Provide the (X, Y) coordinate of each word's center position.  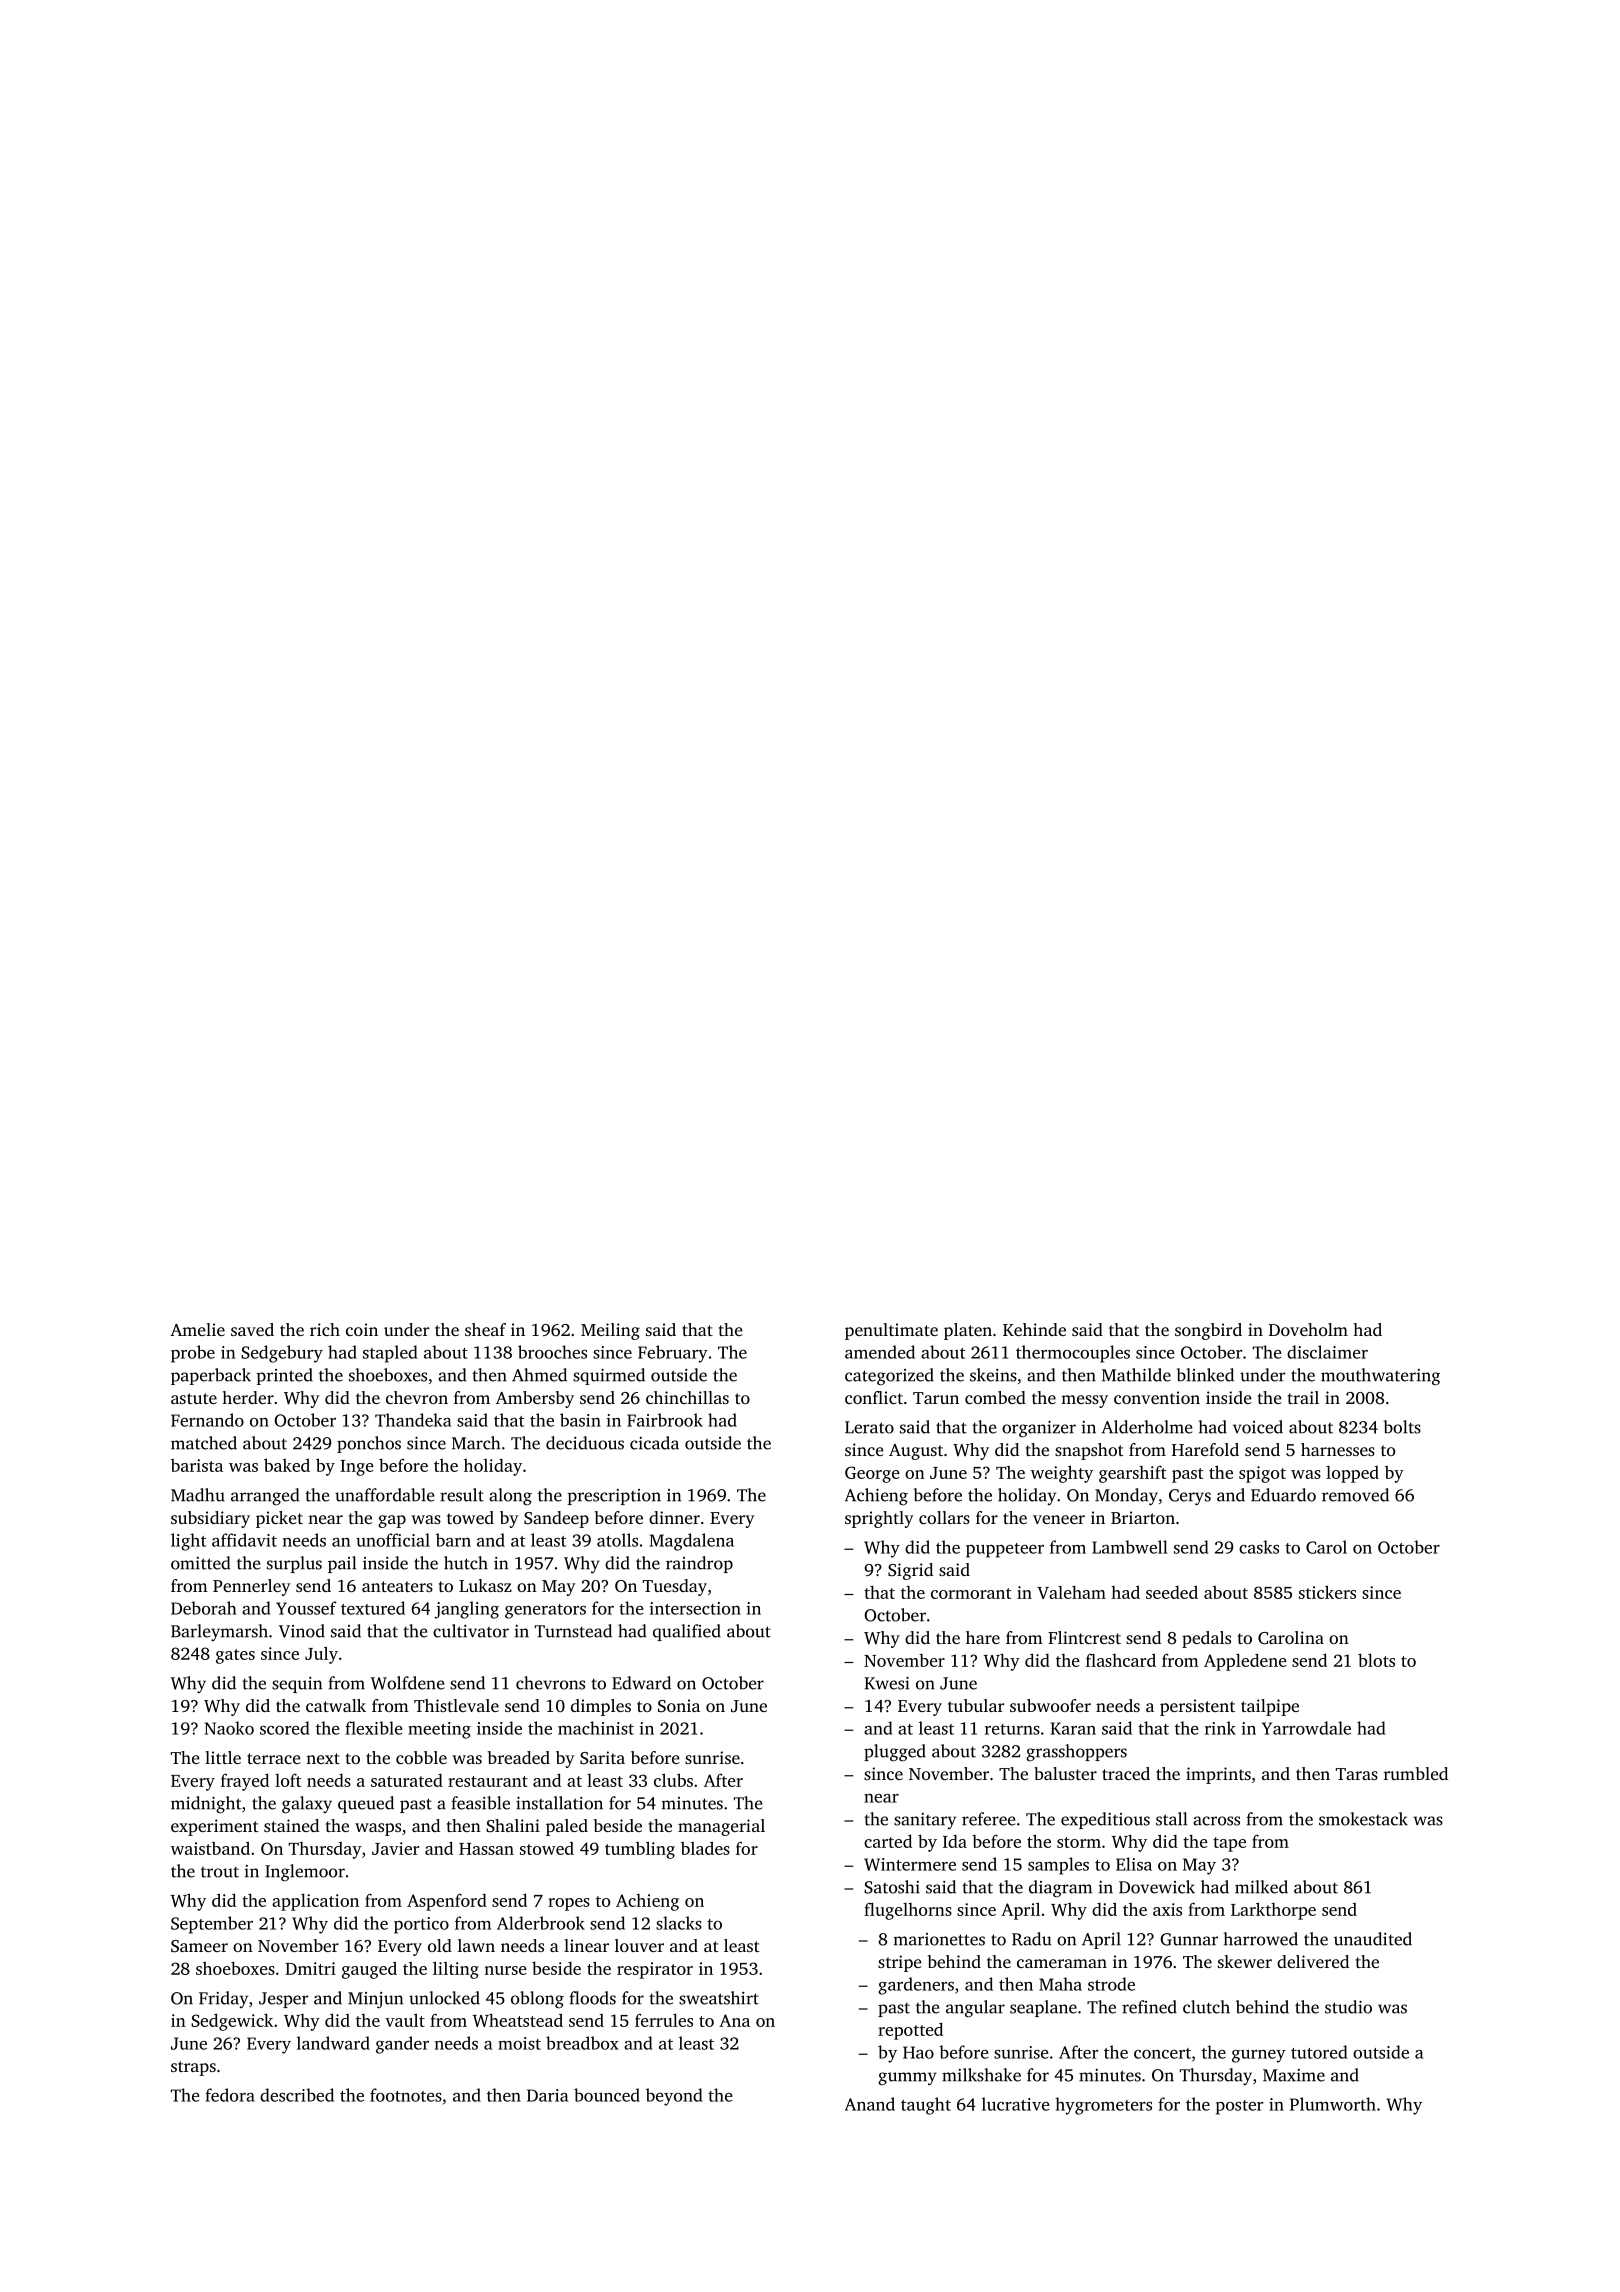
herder (248, 1397)
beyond (674, 2097)
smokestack (1363, 1819)
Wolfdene (407, 1683)
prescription (614, 1497)
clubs (673, 1780)
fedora (230, 2095)
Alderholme (1147, 1427)
